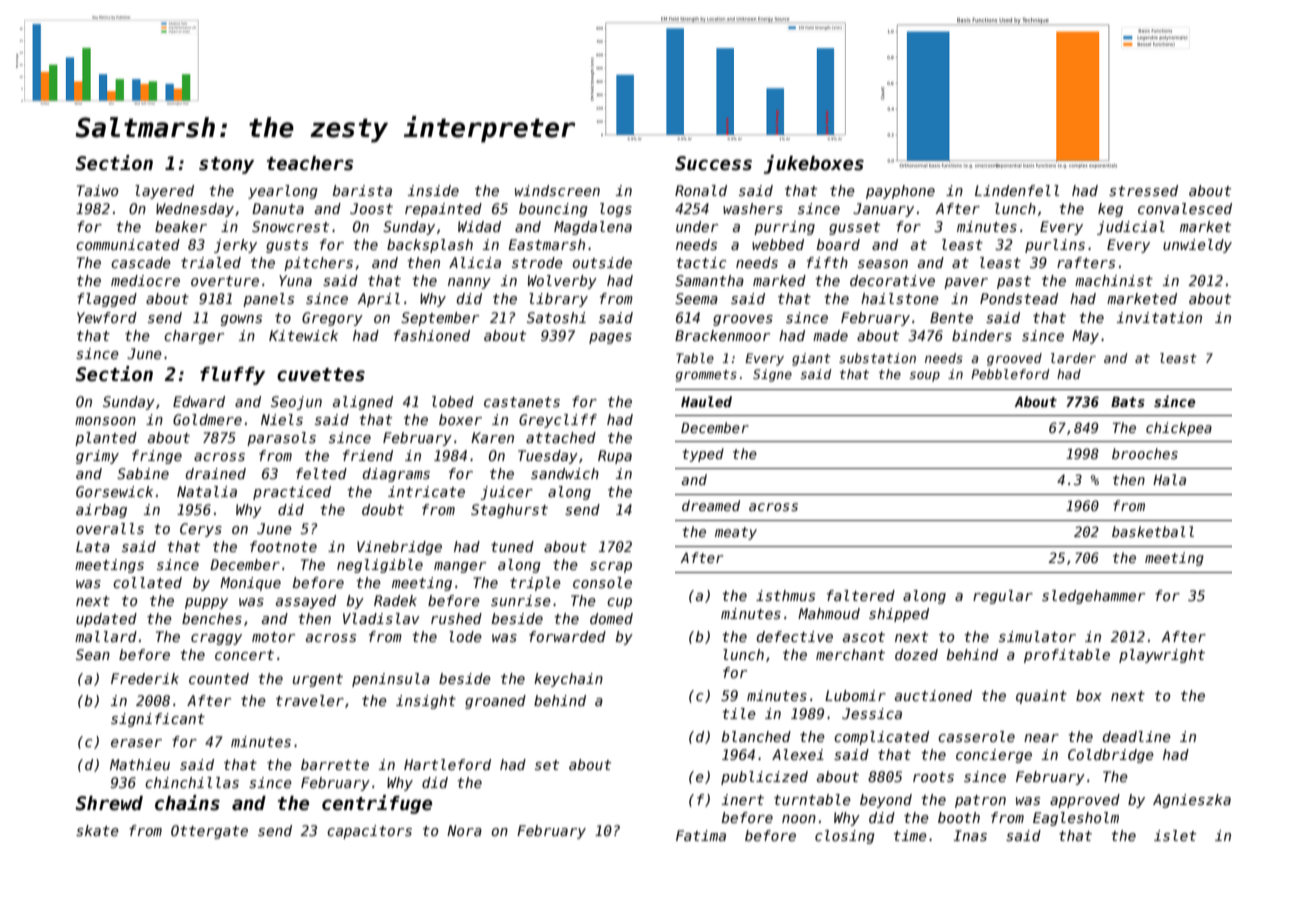 The image size is (1308, 924). I want to click on Radek, so click(395, 600).
